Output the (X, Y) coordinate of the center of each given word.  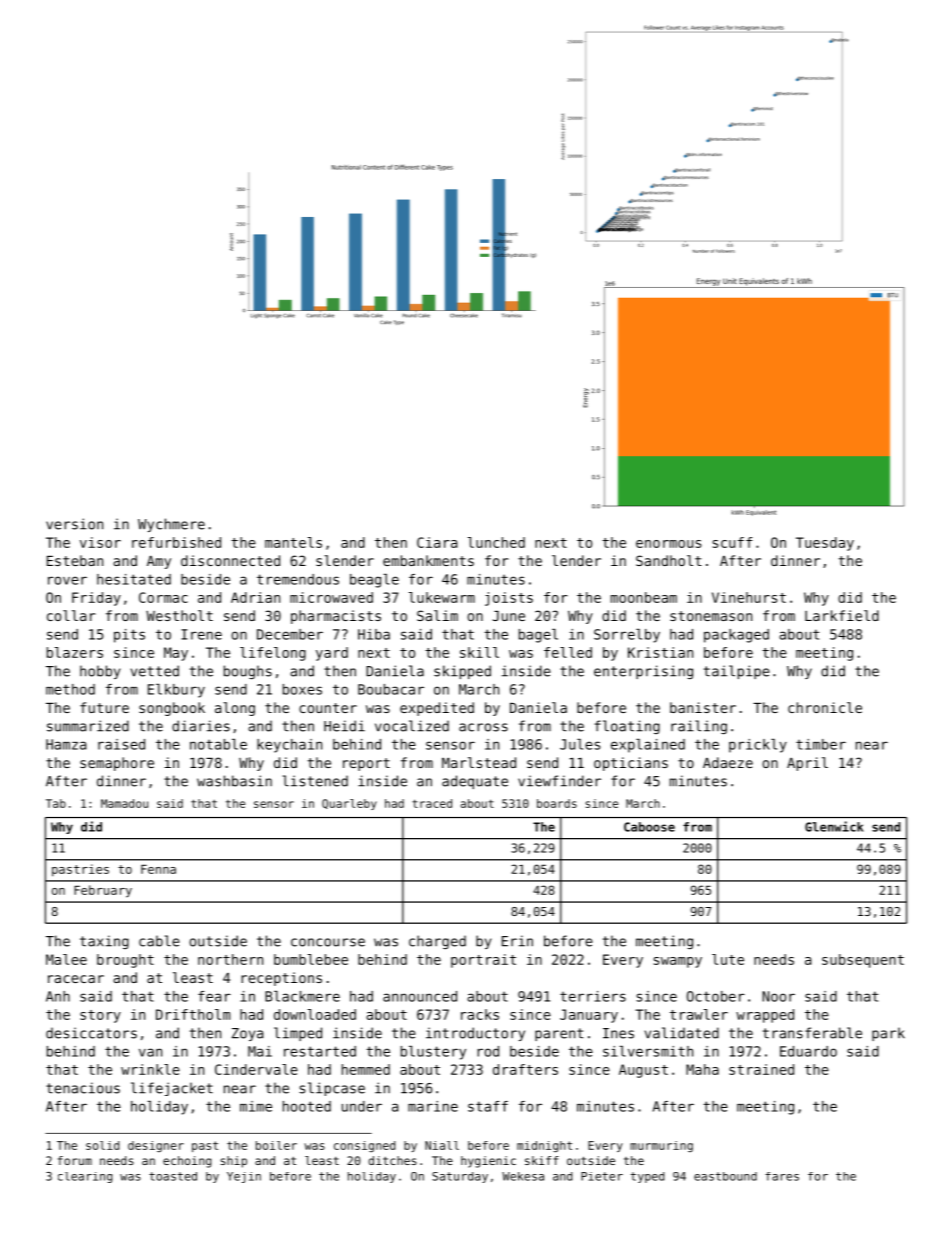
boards (557, 803)
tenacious (83, 1088)
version (74, 524)
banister (703, 707)
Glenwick (834, 826)
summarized (88, 726)
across (483, 727)
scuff (732, 542)
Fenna (158, 869)
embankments (428, 560)
